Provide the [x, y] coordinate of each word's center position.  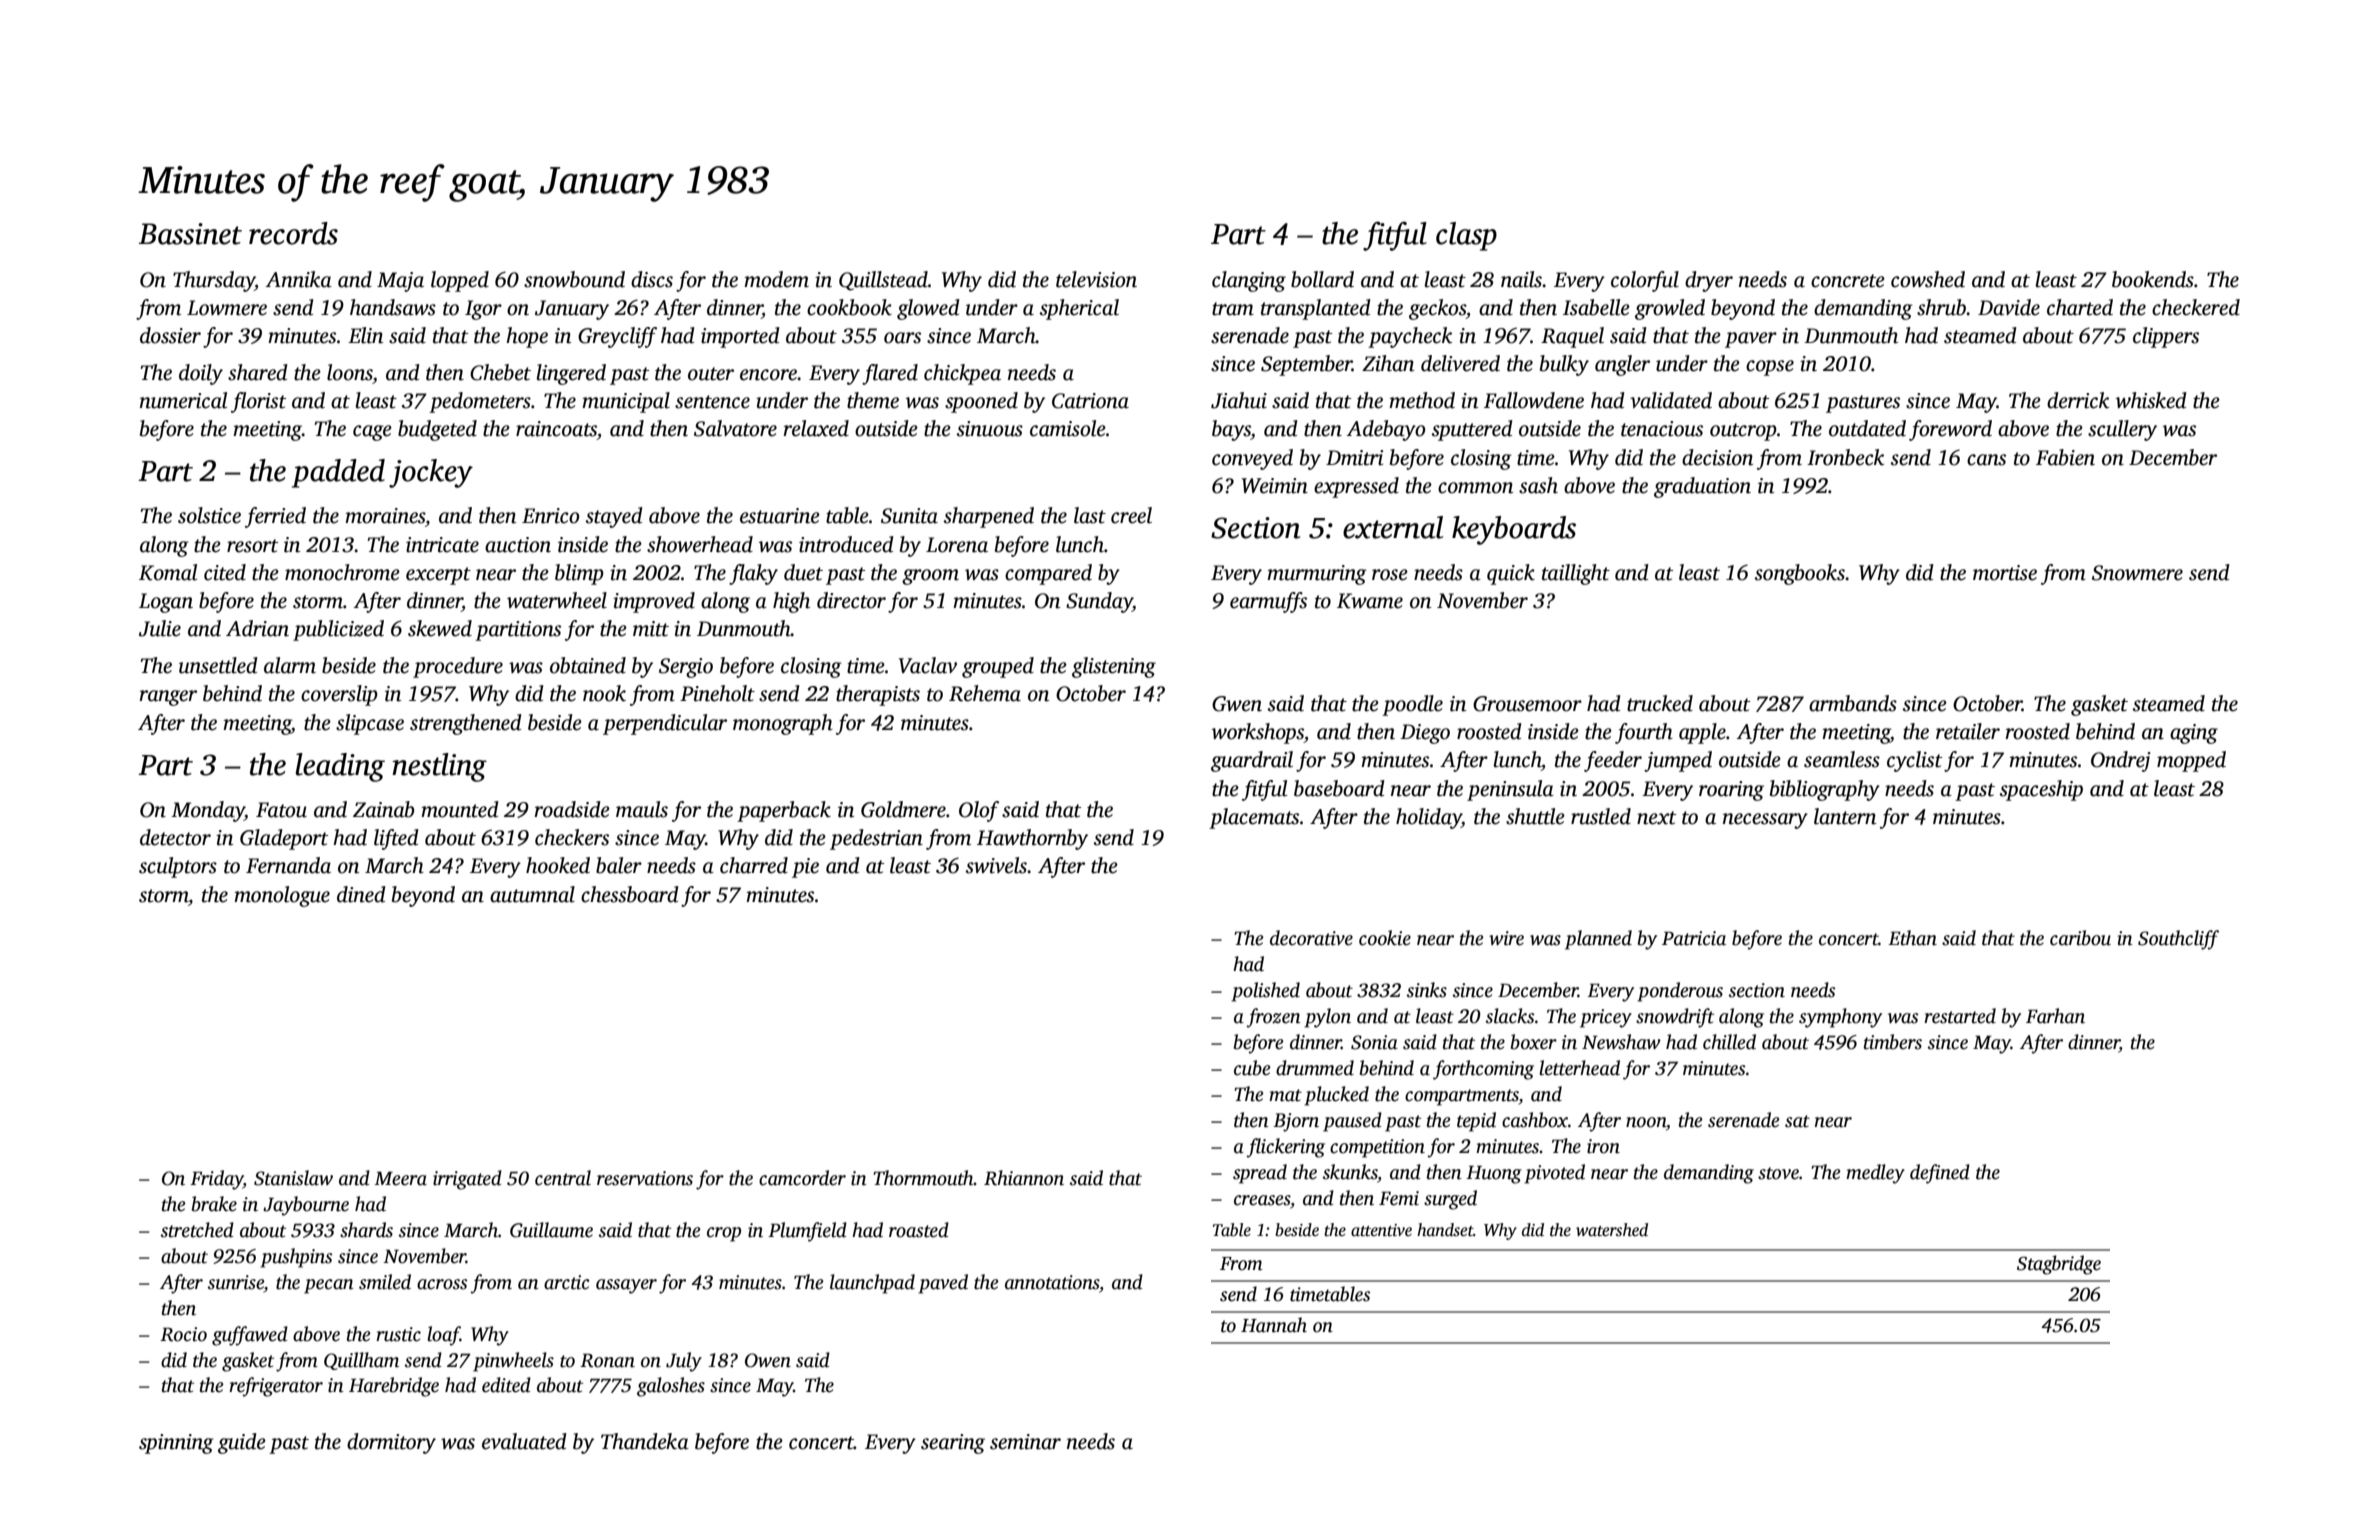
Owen [768, 1360]
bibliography [1825, 790]
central [563, 1178]
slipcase [370, 724]
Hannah [1274, 1325]
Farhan [2055, 1016]
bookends [2153, 279]
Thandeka [645, 1441]
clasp [1466, 236]
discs [652, 279]
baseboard [1339, 788]
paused [1352, 1122]
